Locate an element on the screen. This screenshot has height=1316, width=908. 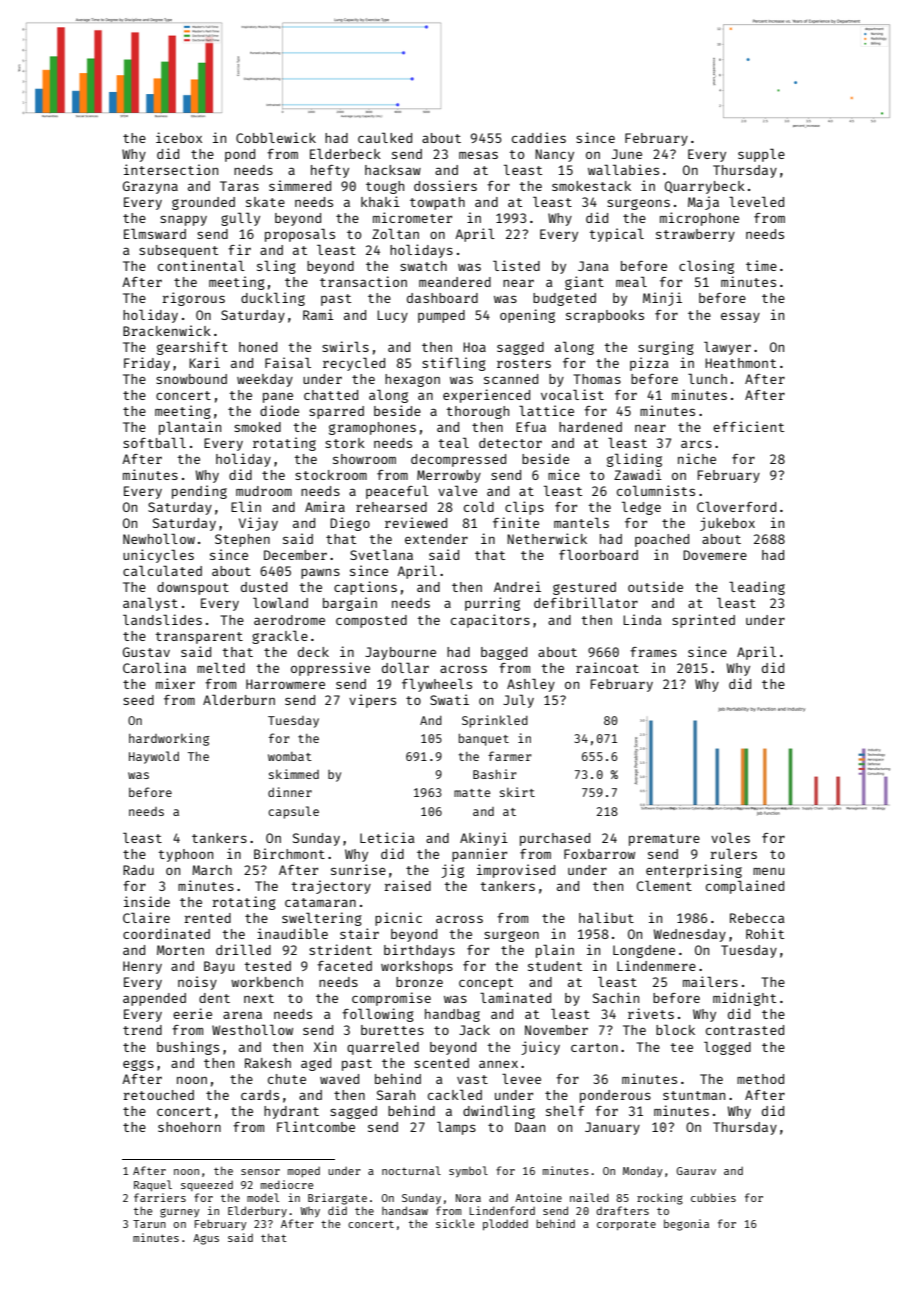
plantain is located at coordinates (190, 428).
